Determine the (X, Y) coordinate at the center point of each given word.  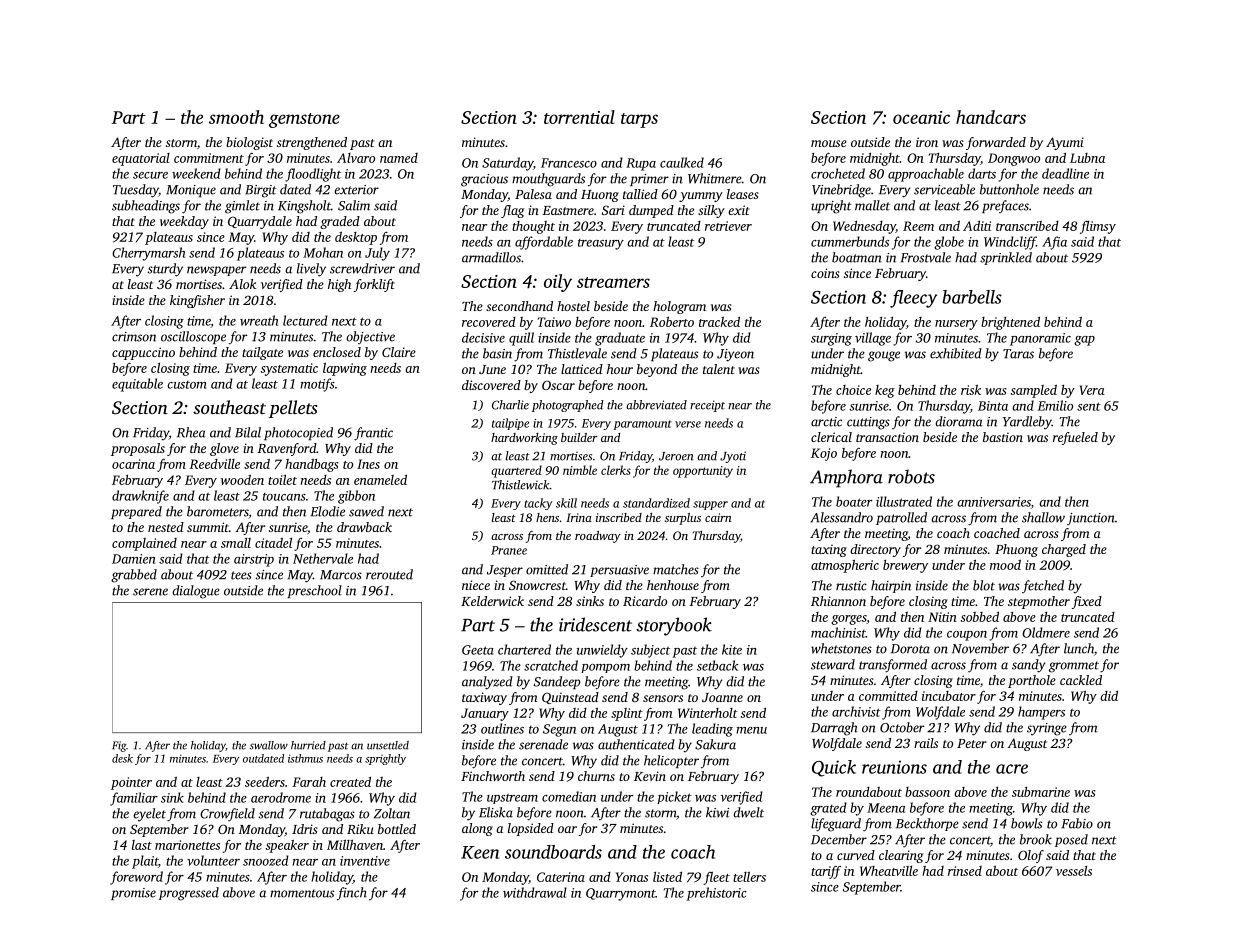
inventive (365, 861)
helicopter (671, 761)
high (339, 285)
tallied (640, 194)
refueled (1075, 438)
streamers (613, 282)
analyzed (487, 683)
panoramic (1040, 339)
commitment (209, 158)
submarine (1041, 792)
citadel (273, 543)
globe (949, 243)
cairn (718, 517)
